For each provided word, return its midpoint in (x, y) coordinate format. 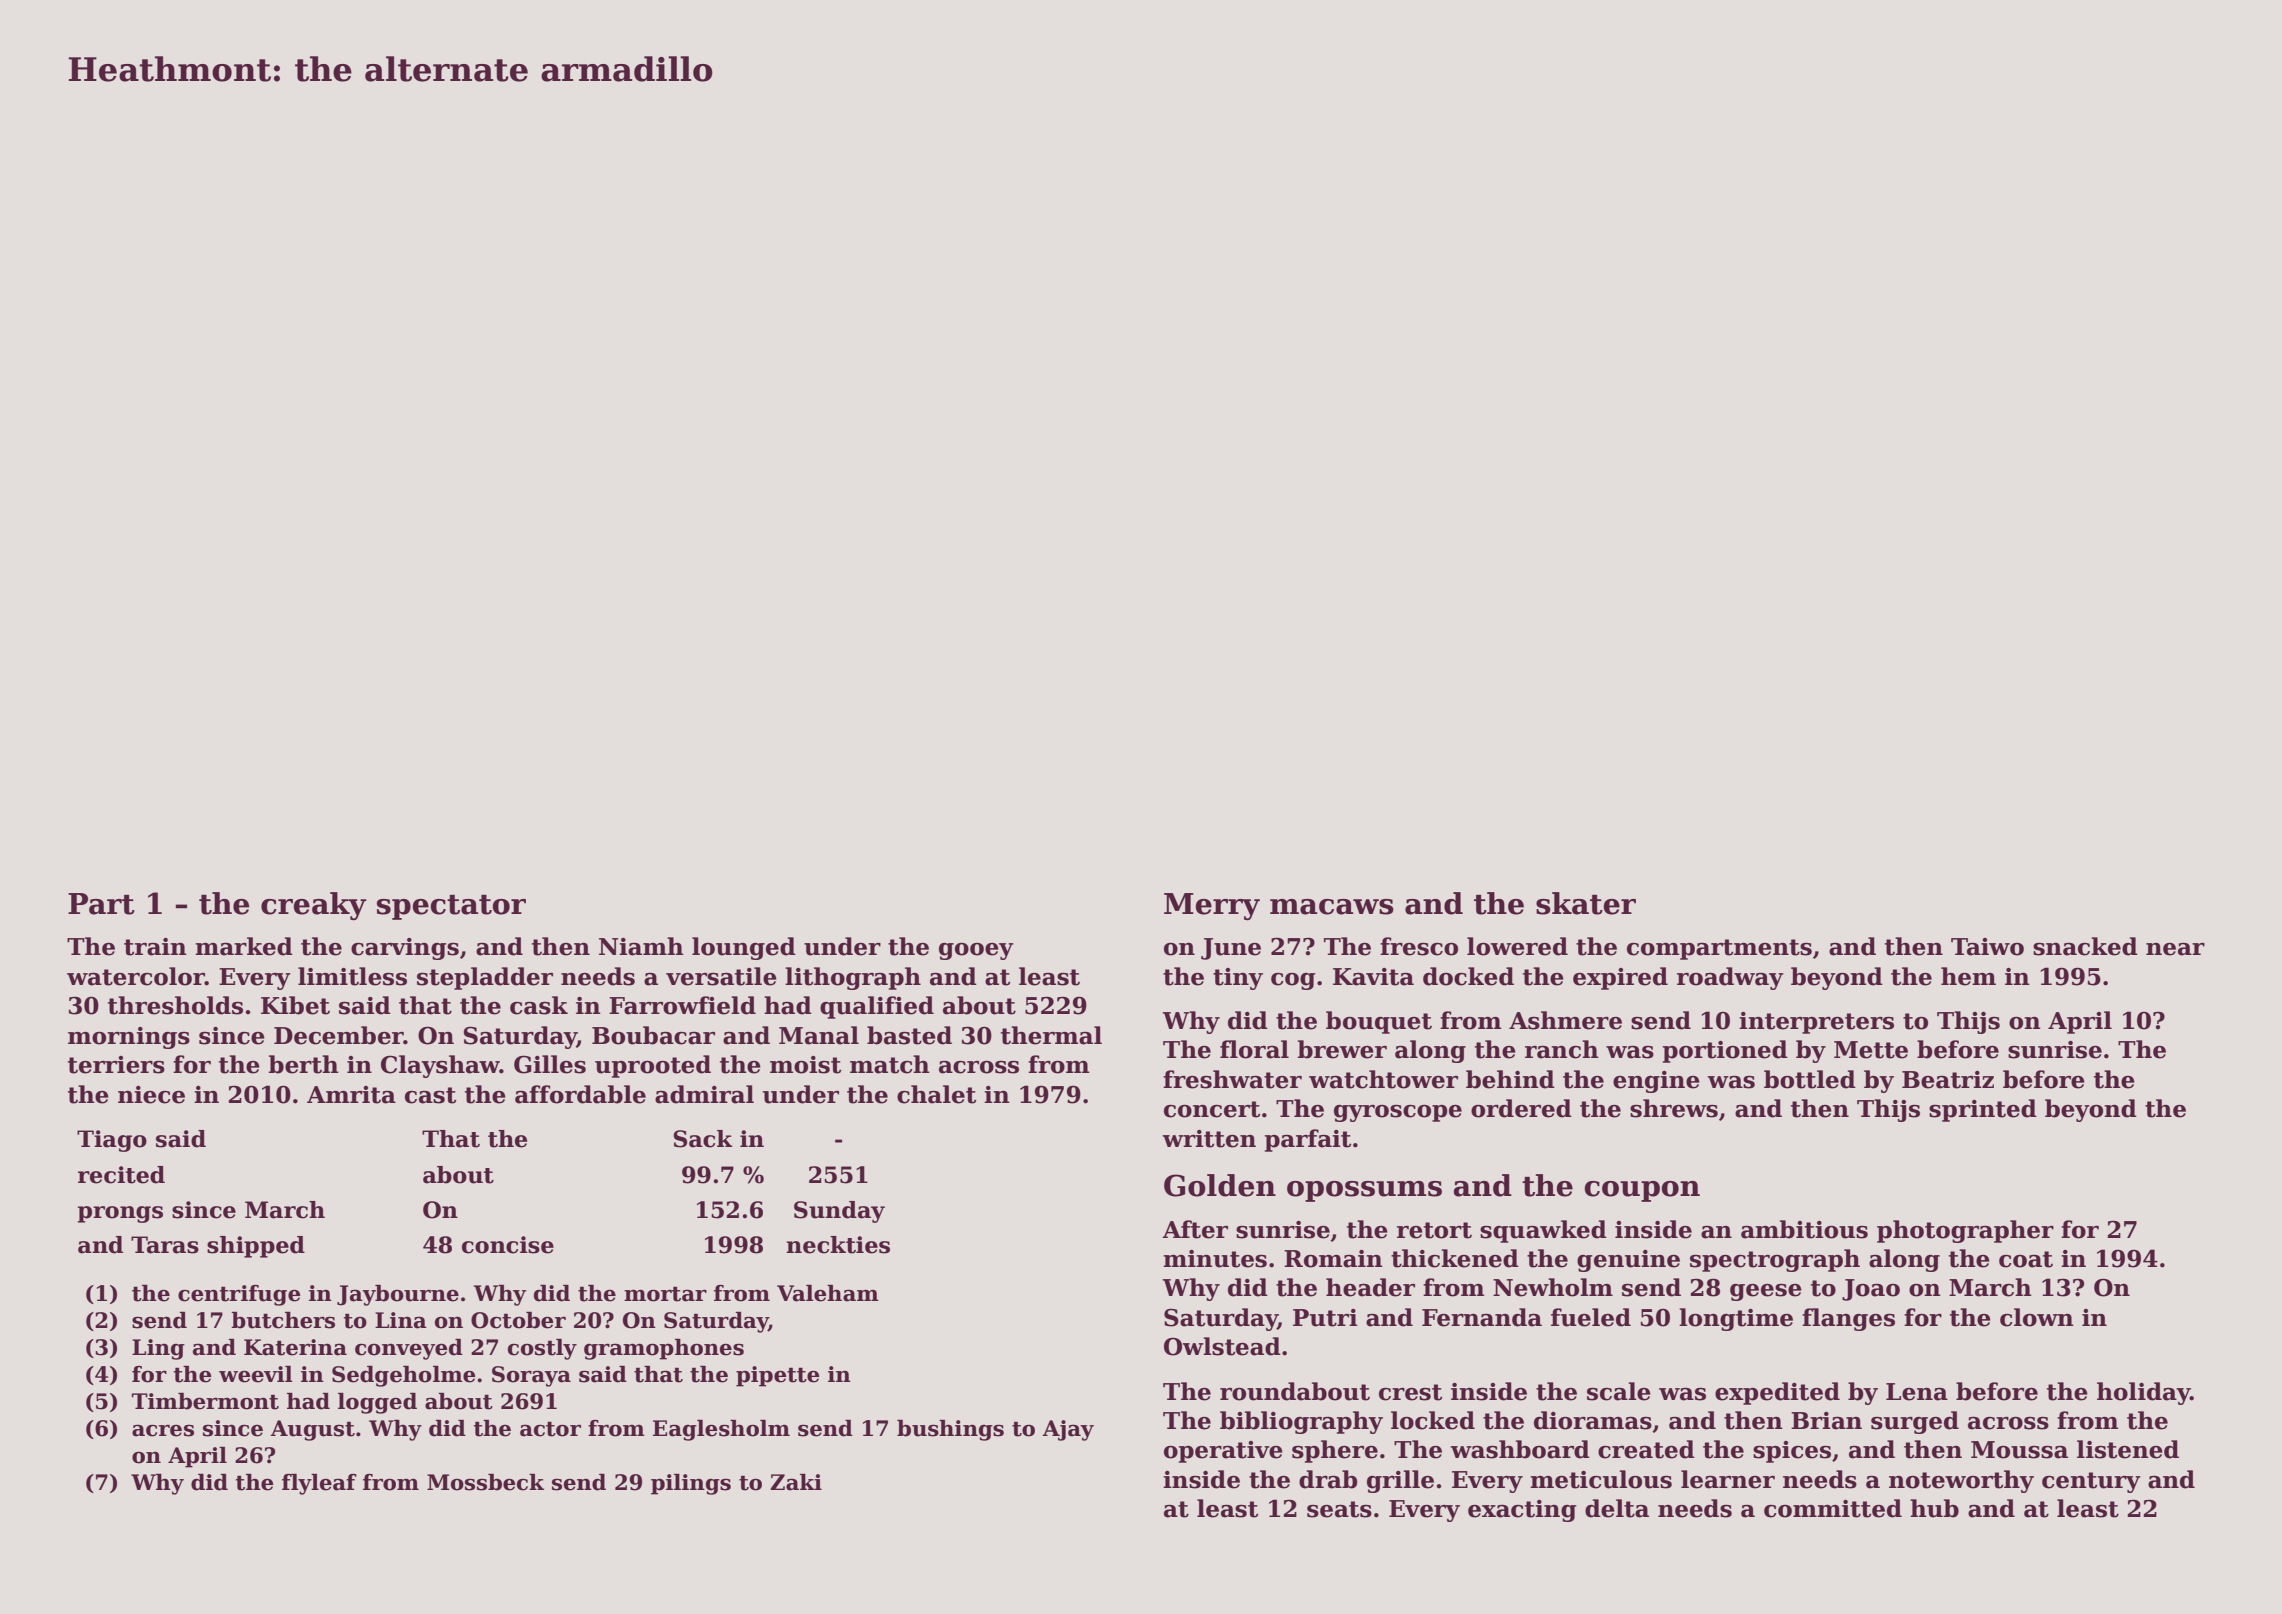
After (1195, 1229)
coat (2026, 1259)
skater (1586, 903)
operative (1223, 1452)
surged (1915, 1422)
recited (121, 1175)
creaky (314, 906)
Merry (1212, 906)
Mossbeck (485, 1482)
